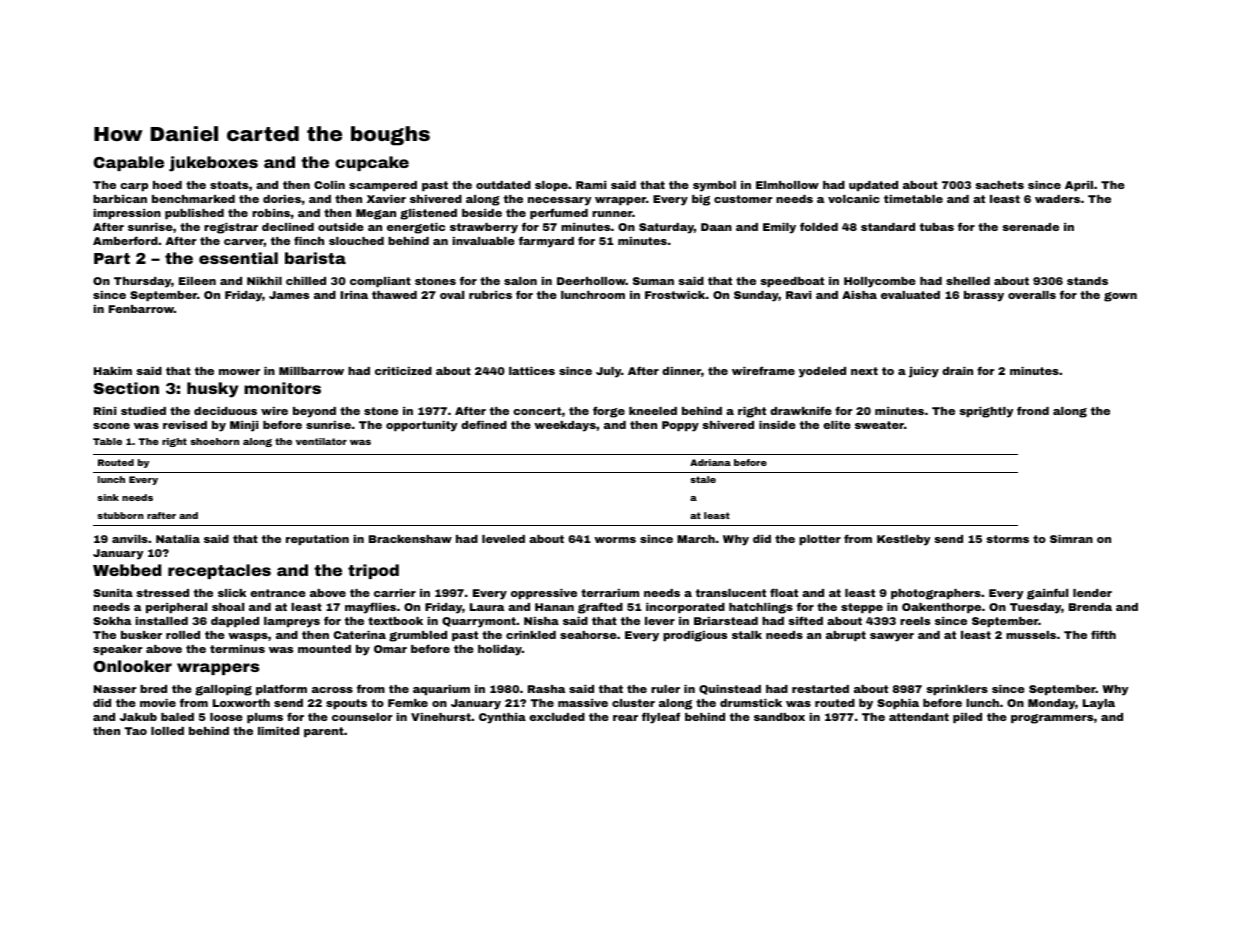 The height and width of the screenshot is (952, 1233). What do you see at coordinates (984, 296) in the screenshot?
I see `brassy` at bounding box center [984, 296].
